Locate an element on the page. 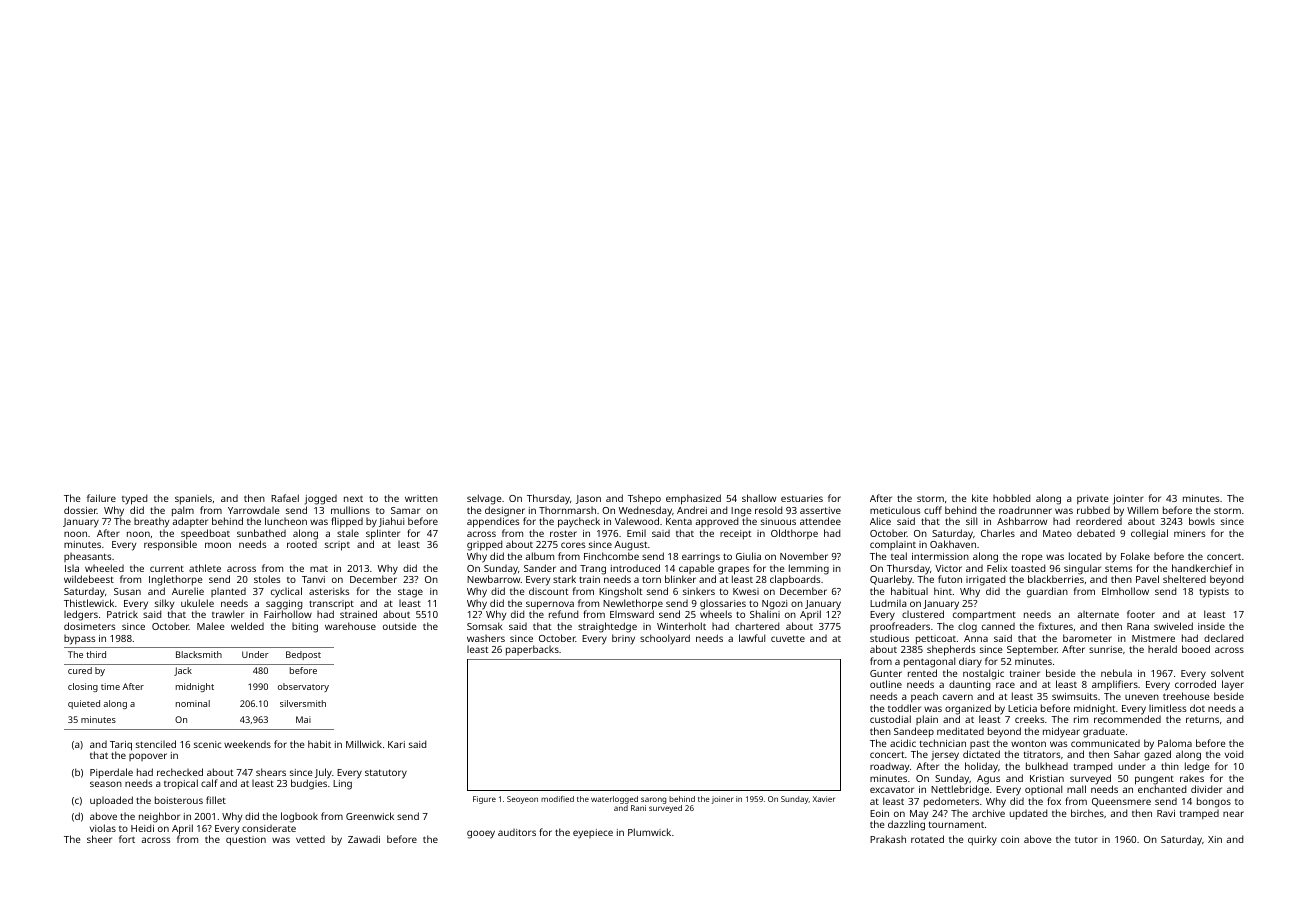 The height and width of the image is (924, 1308). spaniels is located at coordinates (193, 499).
